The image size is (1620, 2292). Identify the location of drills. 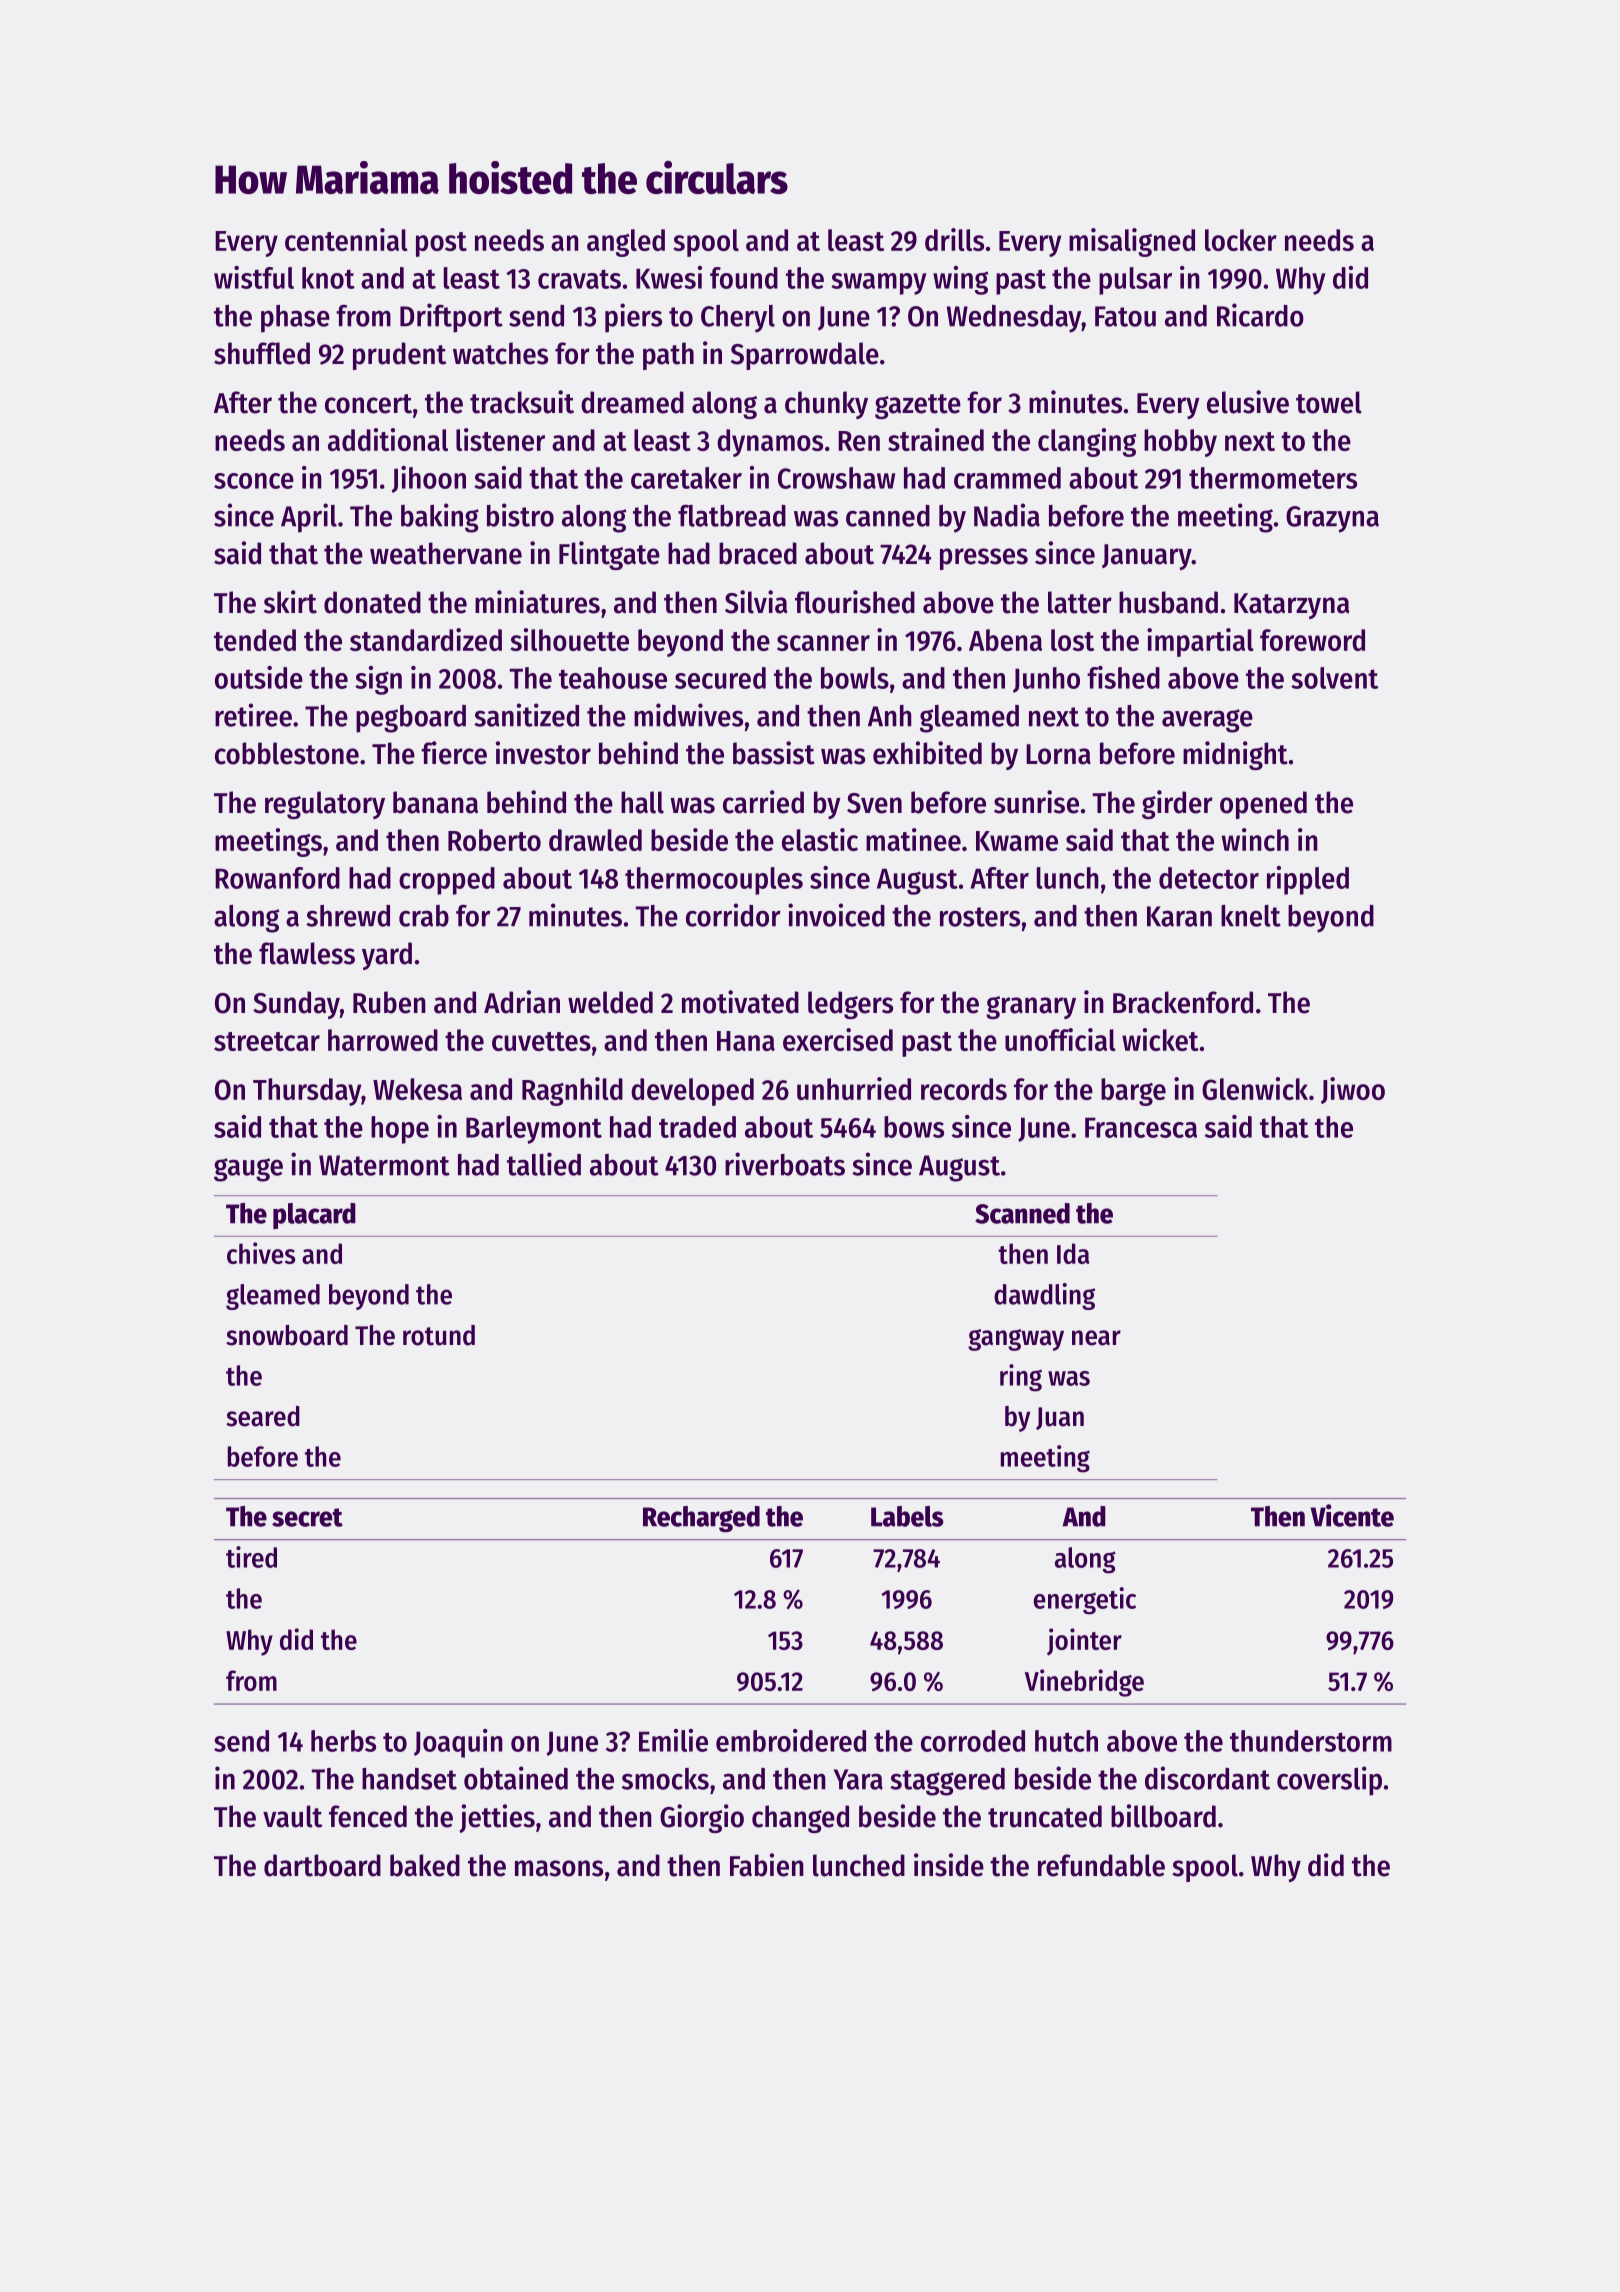
(954, 239).
